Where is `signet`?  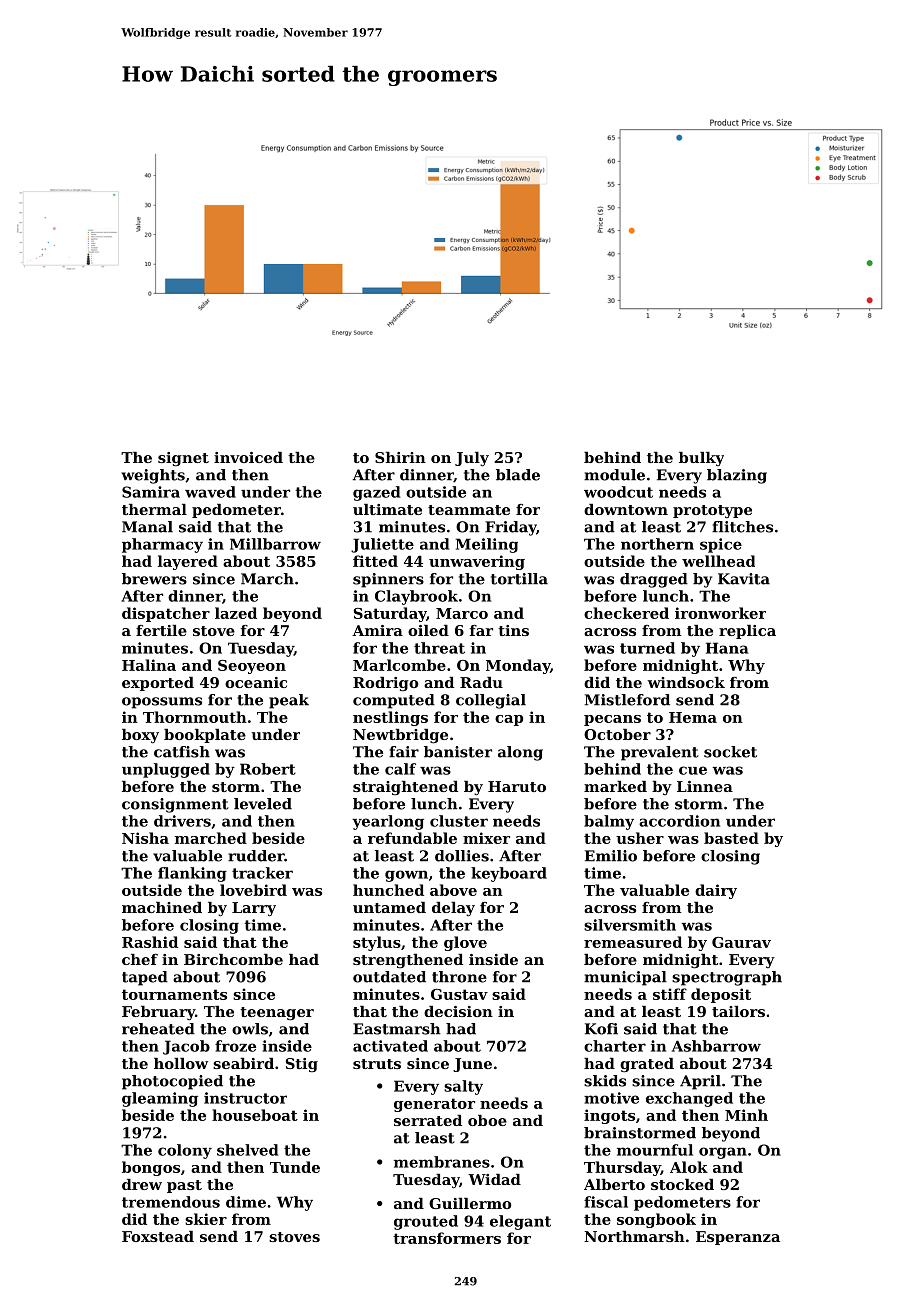
signet is located at coordinates (183, 459).
